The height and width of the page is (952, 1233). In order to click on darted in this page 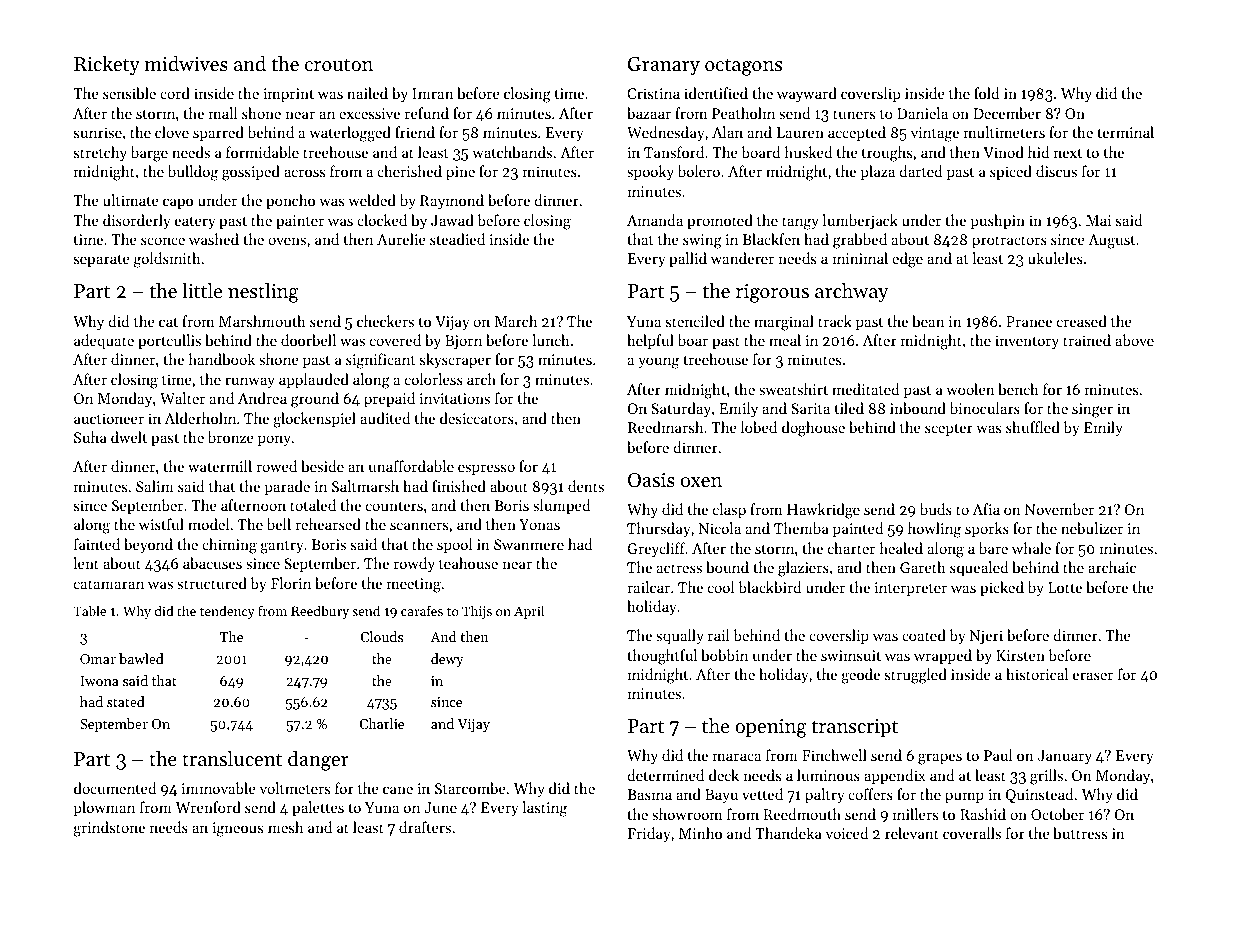, I will do `click(920, 171)`.
